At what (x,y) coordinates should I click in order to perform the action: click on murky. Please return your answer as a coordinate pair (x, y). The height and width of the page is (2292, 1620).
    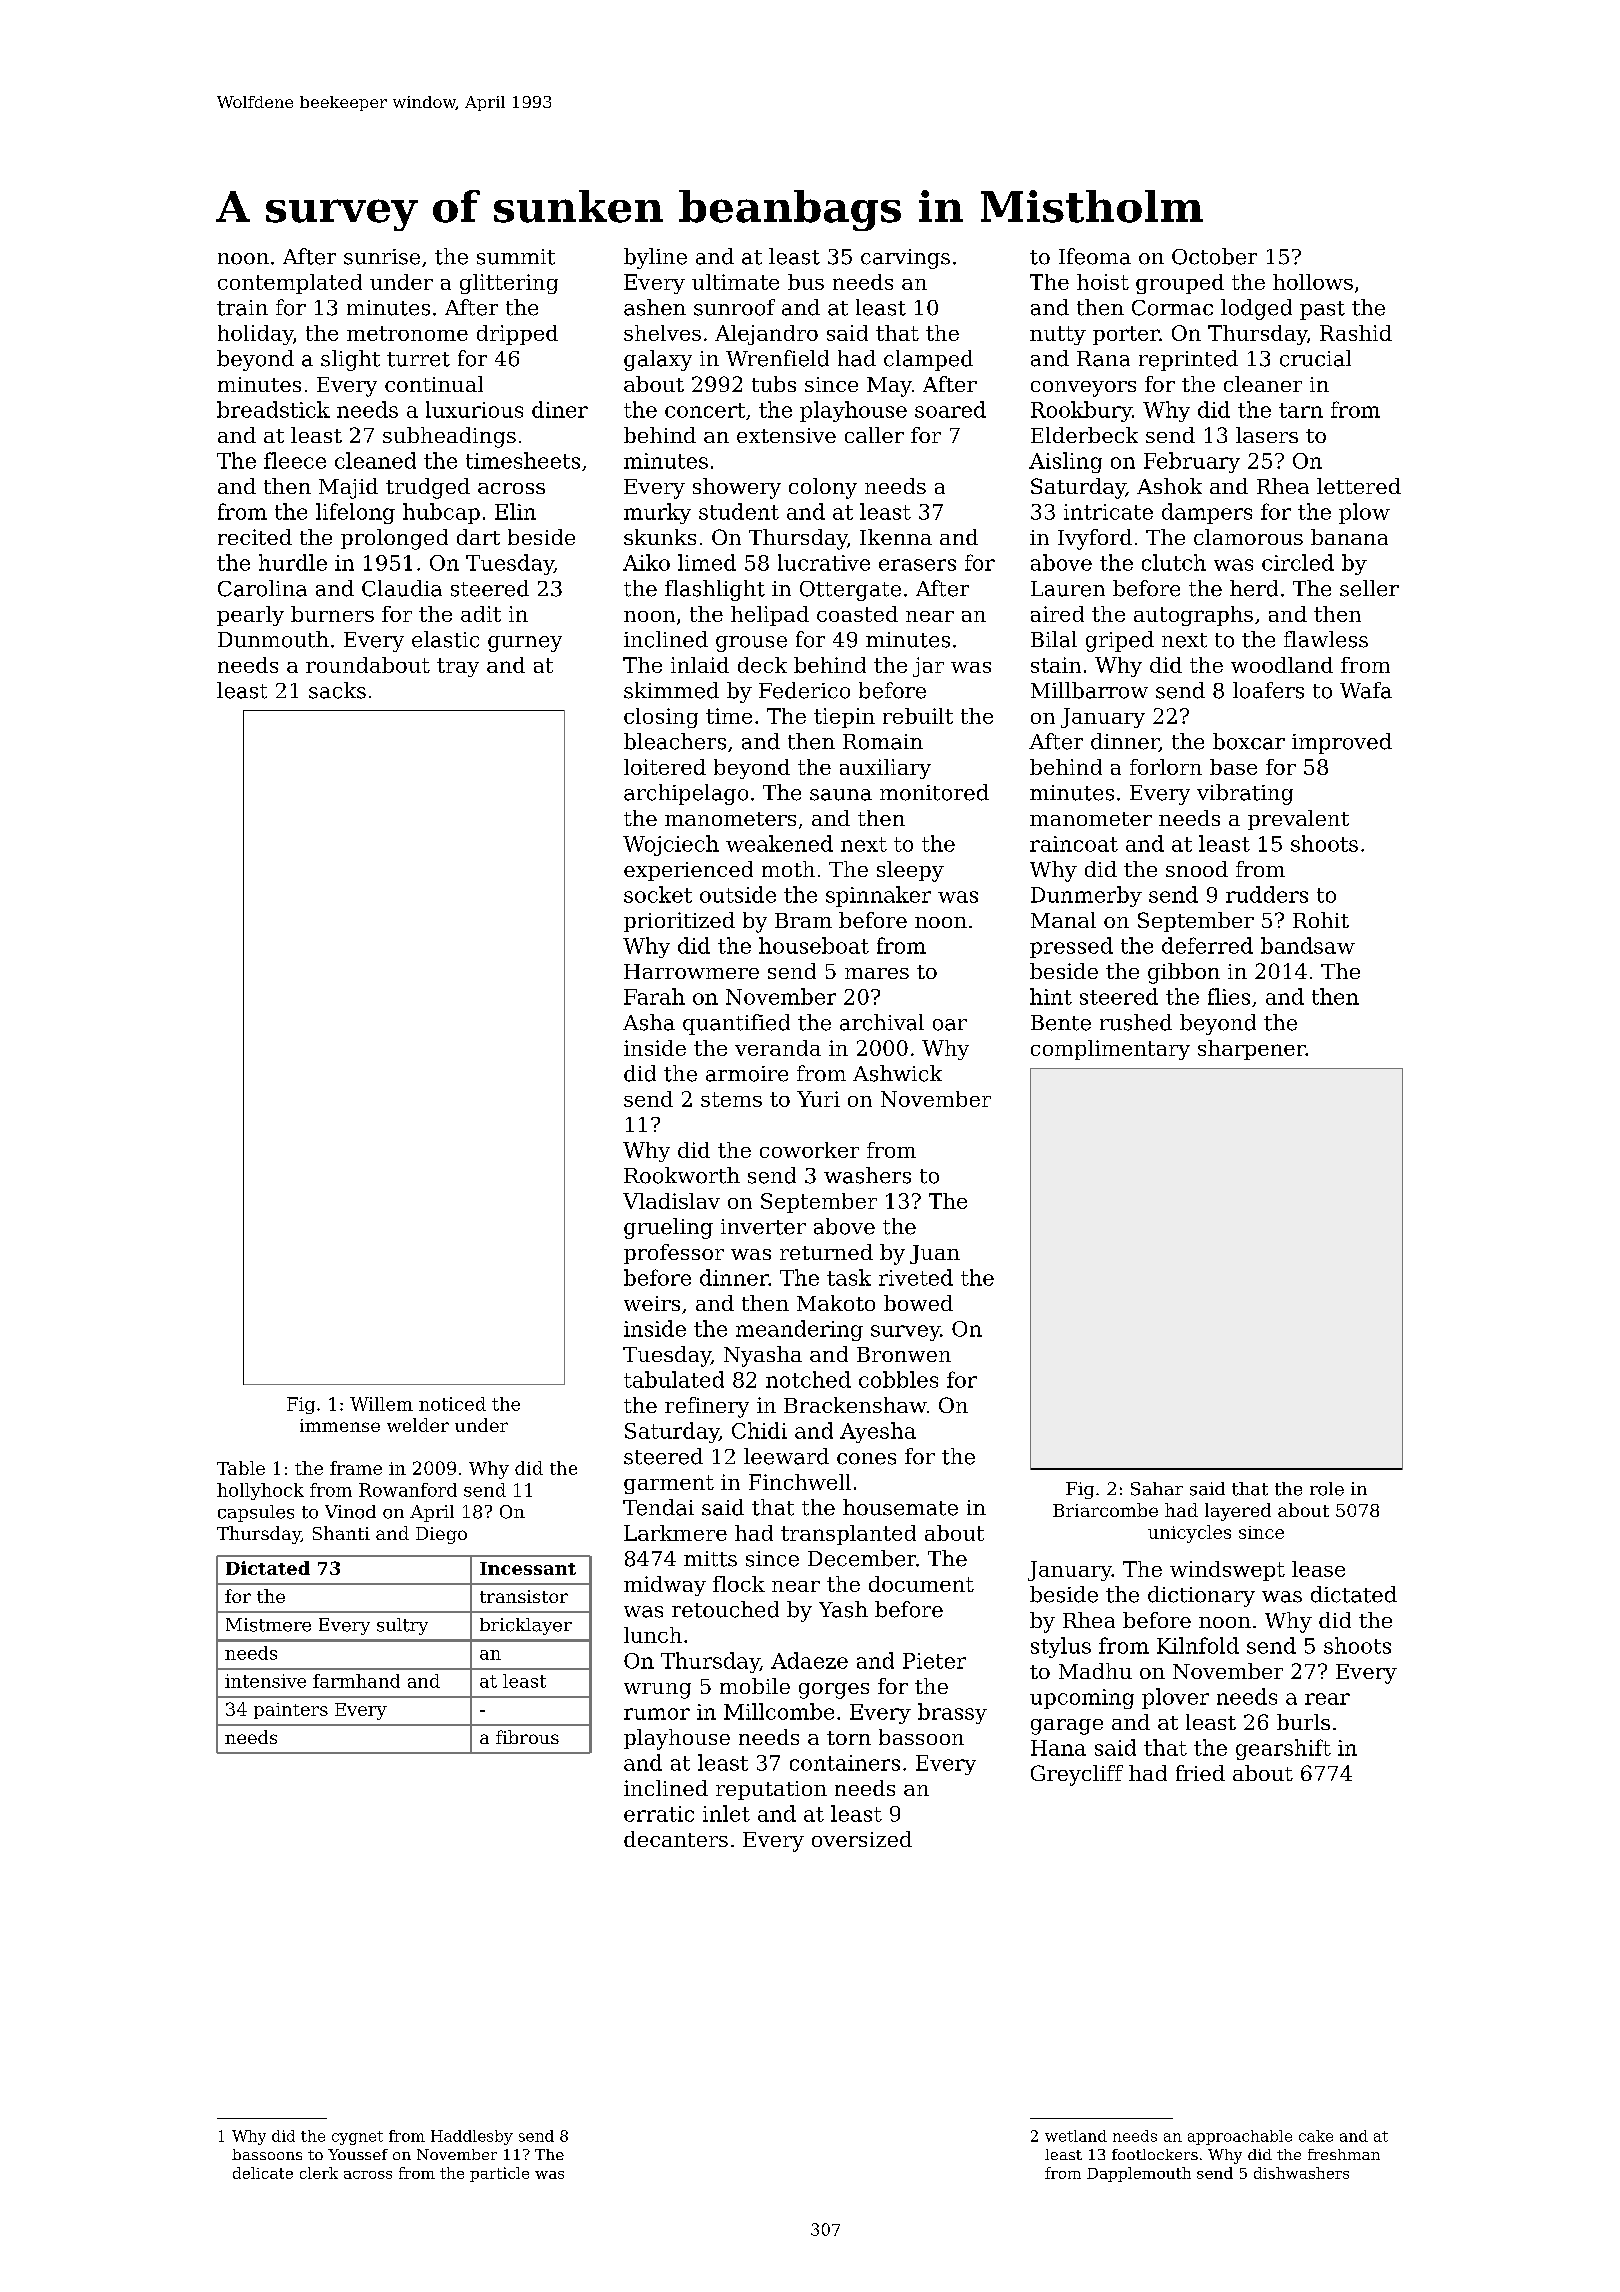
    Looking at the image, I should click on (657, 513).
